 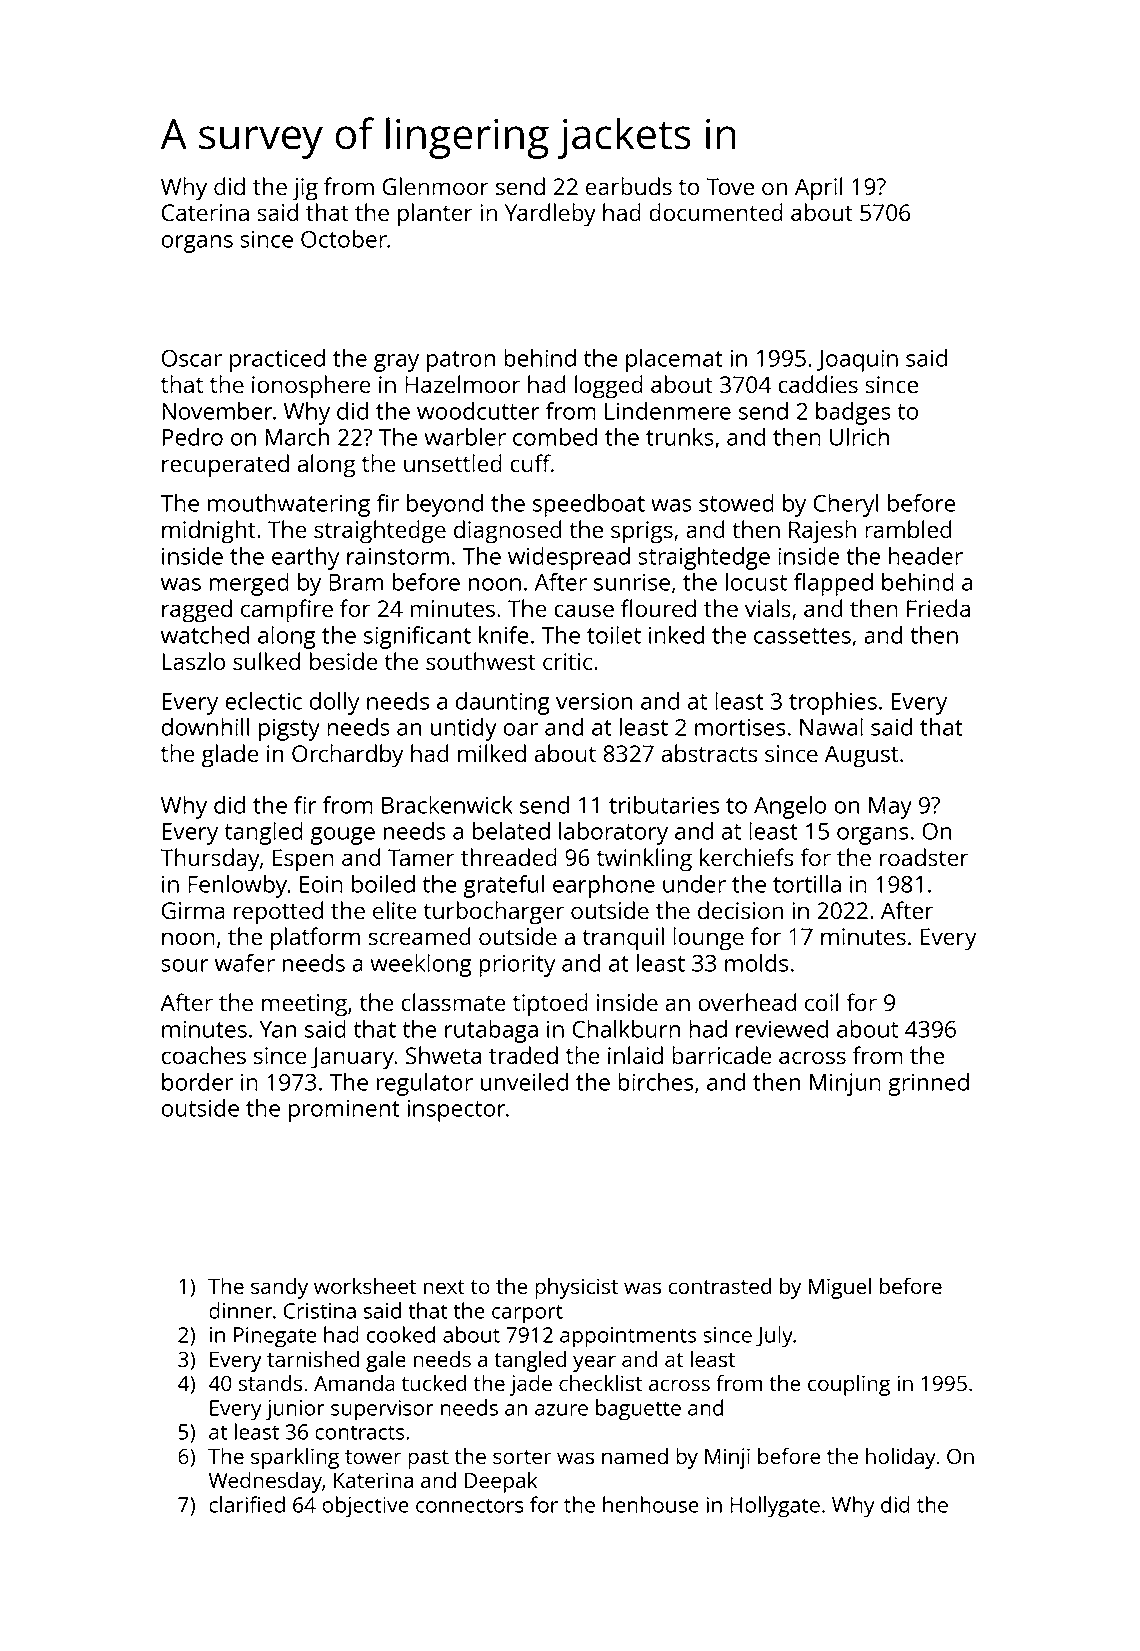 What do you see at coordinates (819, 189) in the screenshot?
I see `April` at bounding box center [819, 189].
